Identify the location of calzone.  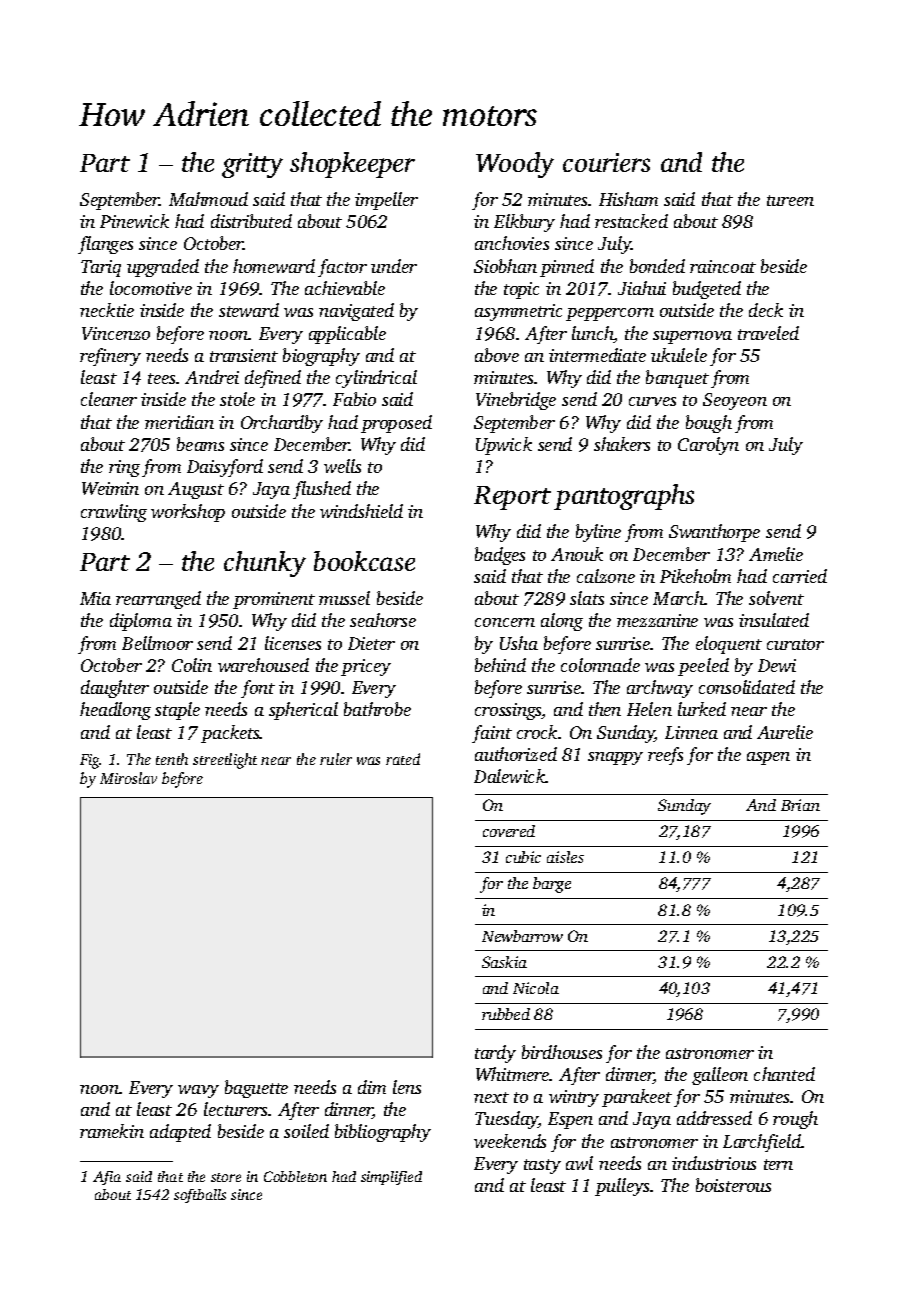
(606, 576).
